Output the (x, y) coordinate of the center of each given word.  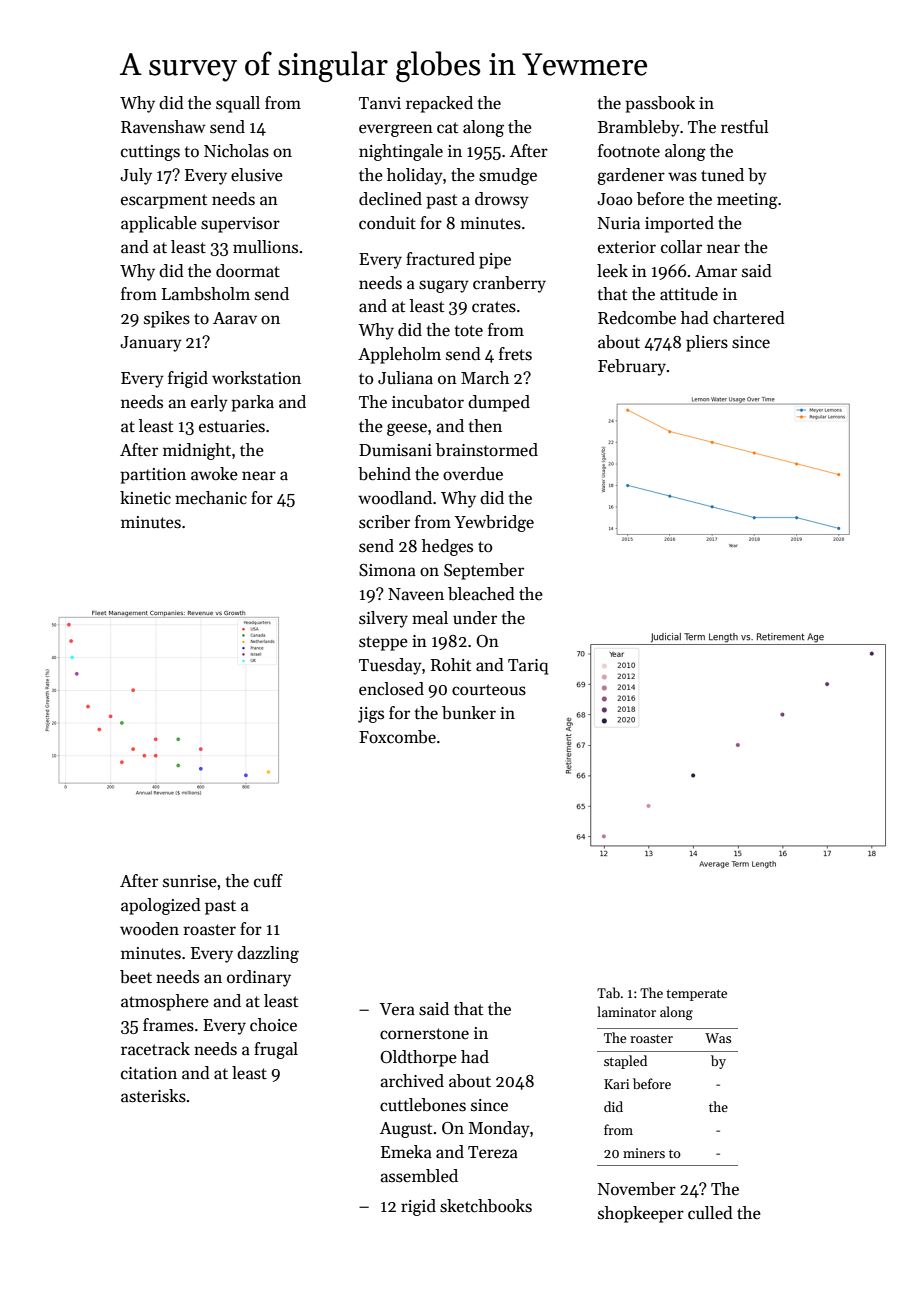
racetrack (155, 1049)
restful (745, 127)
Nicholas (236, 151)
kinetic (145, 498)
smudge (508, 176)
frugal (276, 1050)
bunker (469, 713)
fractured (440, 259)
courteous (489, 690)
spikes (167, 319)
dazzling (268, 954)
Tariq (528, 667)
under (475, 618)
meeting (747, 201)
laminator (626, 1011)
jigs (371, 715)
